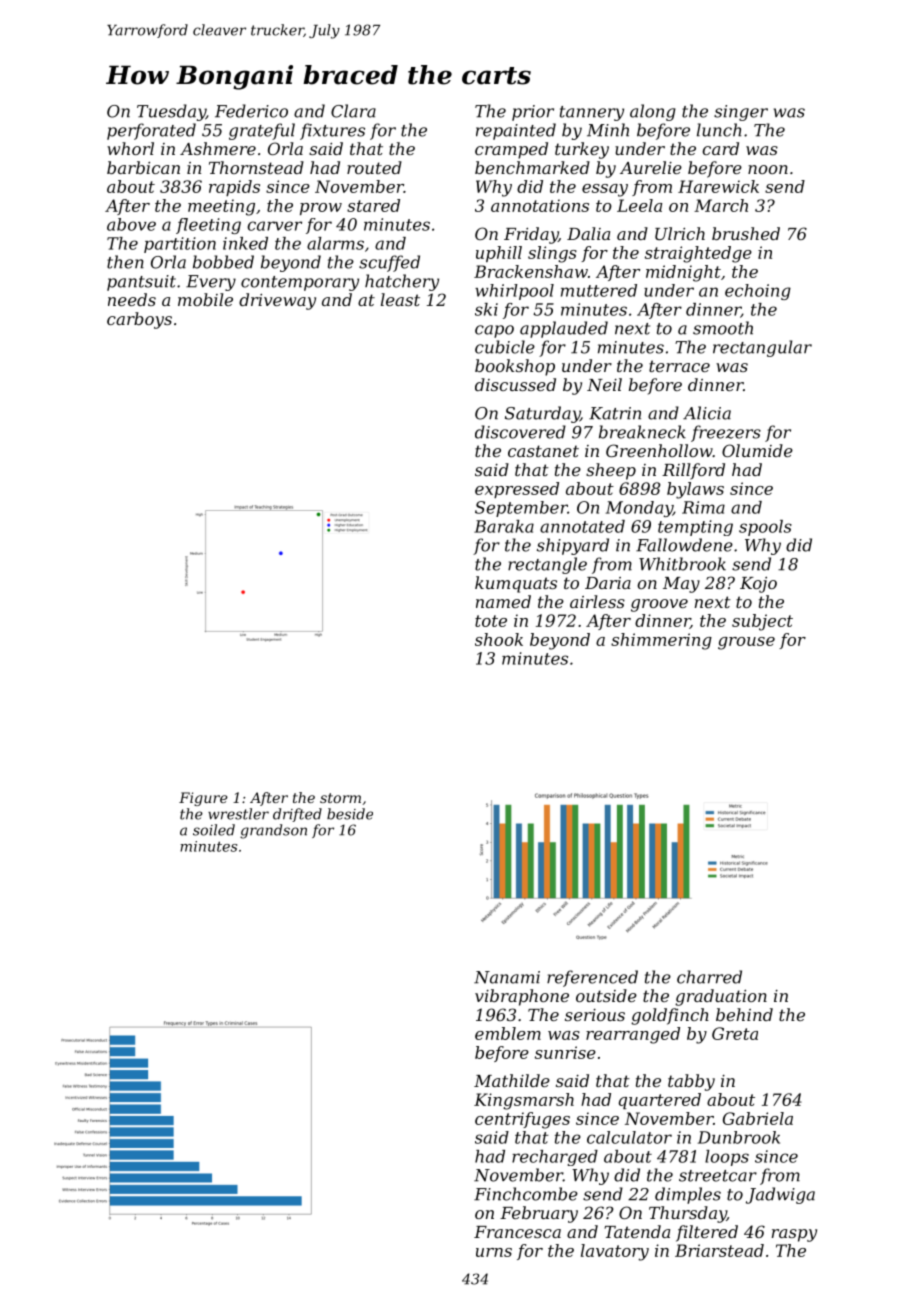  What do you see at coordinates (533, 113) in the screenshot?
I see `prior` at bounding box center [533, 113].
